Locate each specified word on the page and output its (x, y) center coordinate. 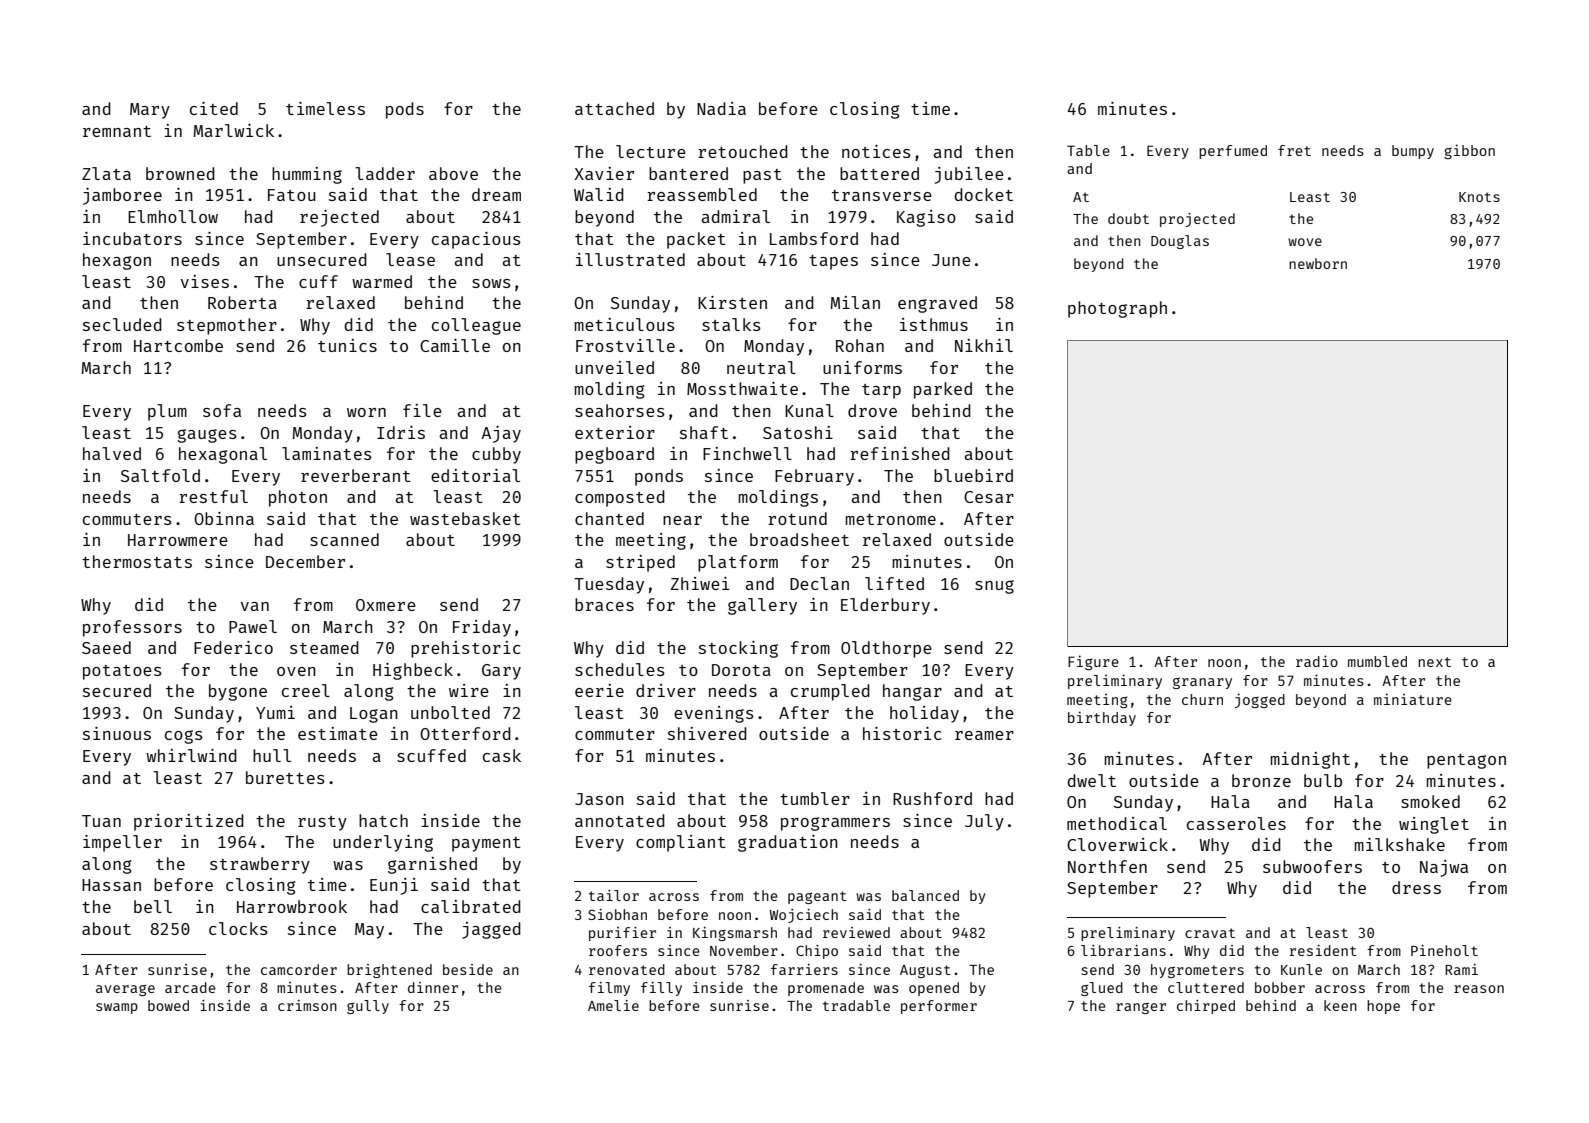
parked (943, 390)
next (1434, 662)
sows (491, 283)
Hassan (111, 885)
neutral (761, 367)
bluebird (973, 475)
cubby (496, 455)
